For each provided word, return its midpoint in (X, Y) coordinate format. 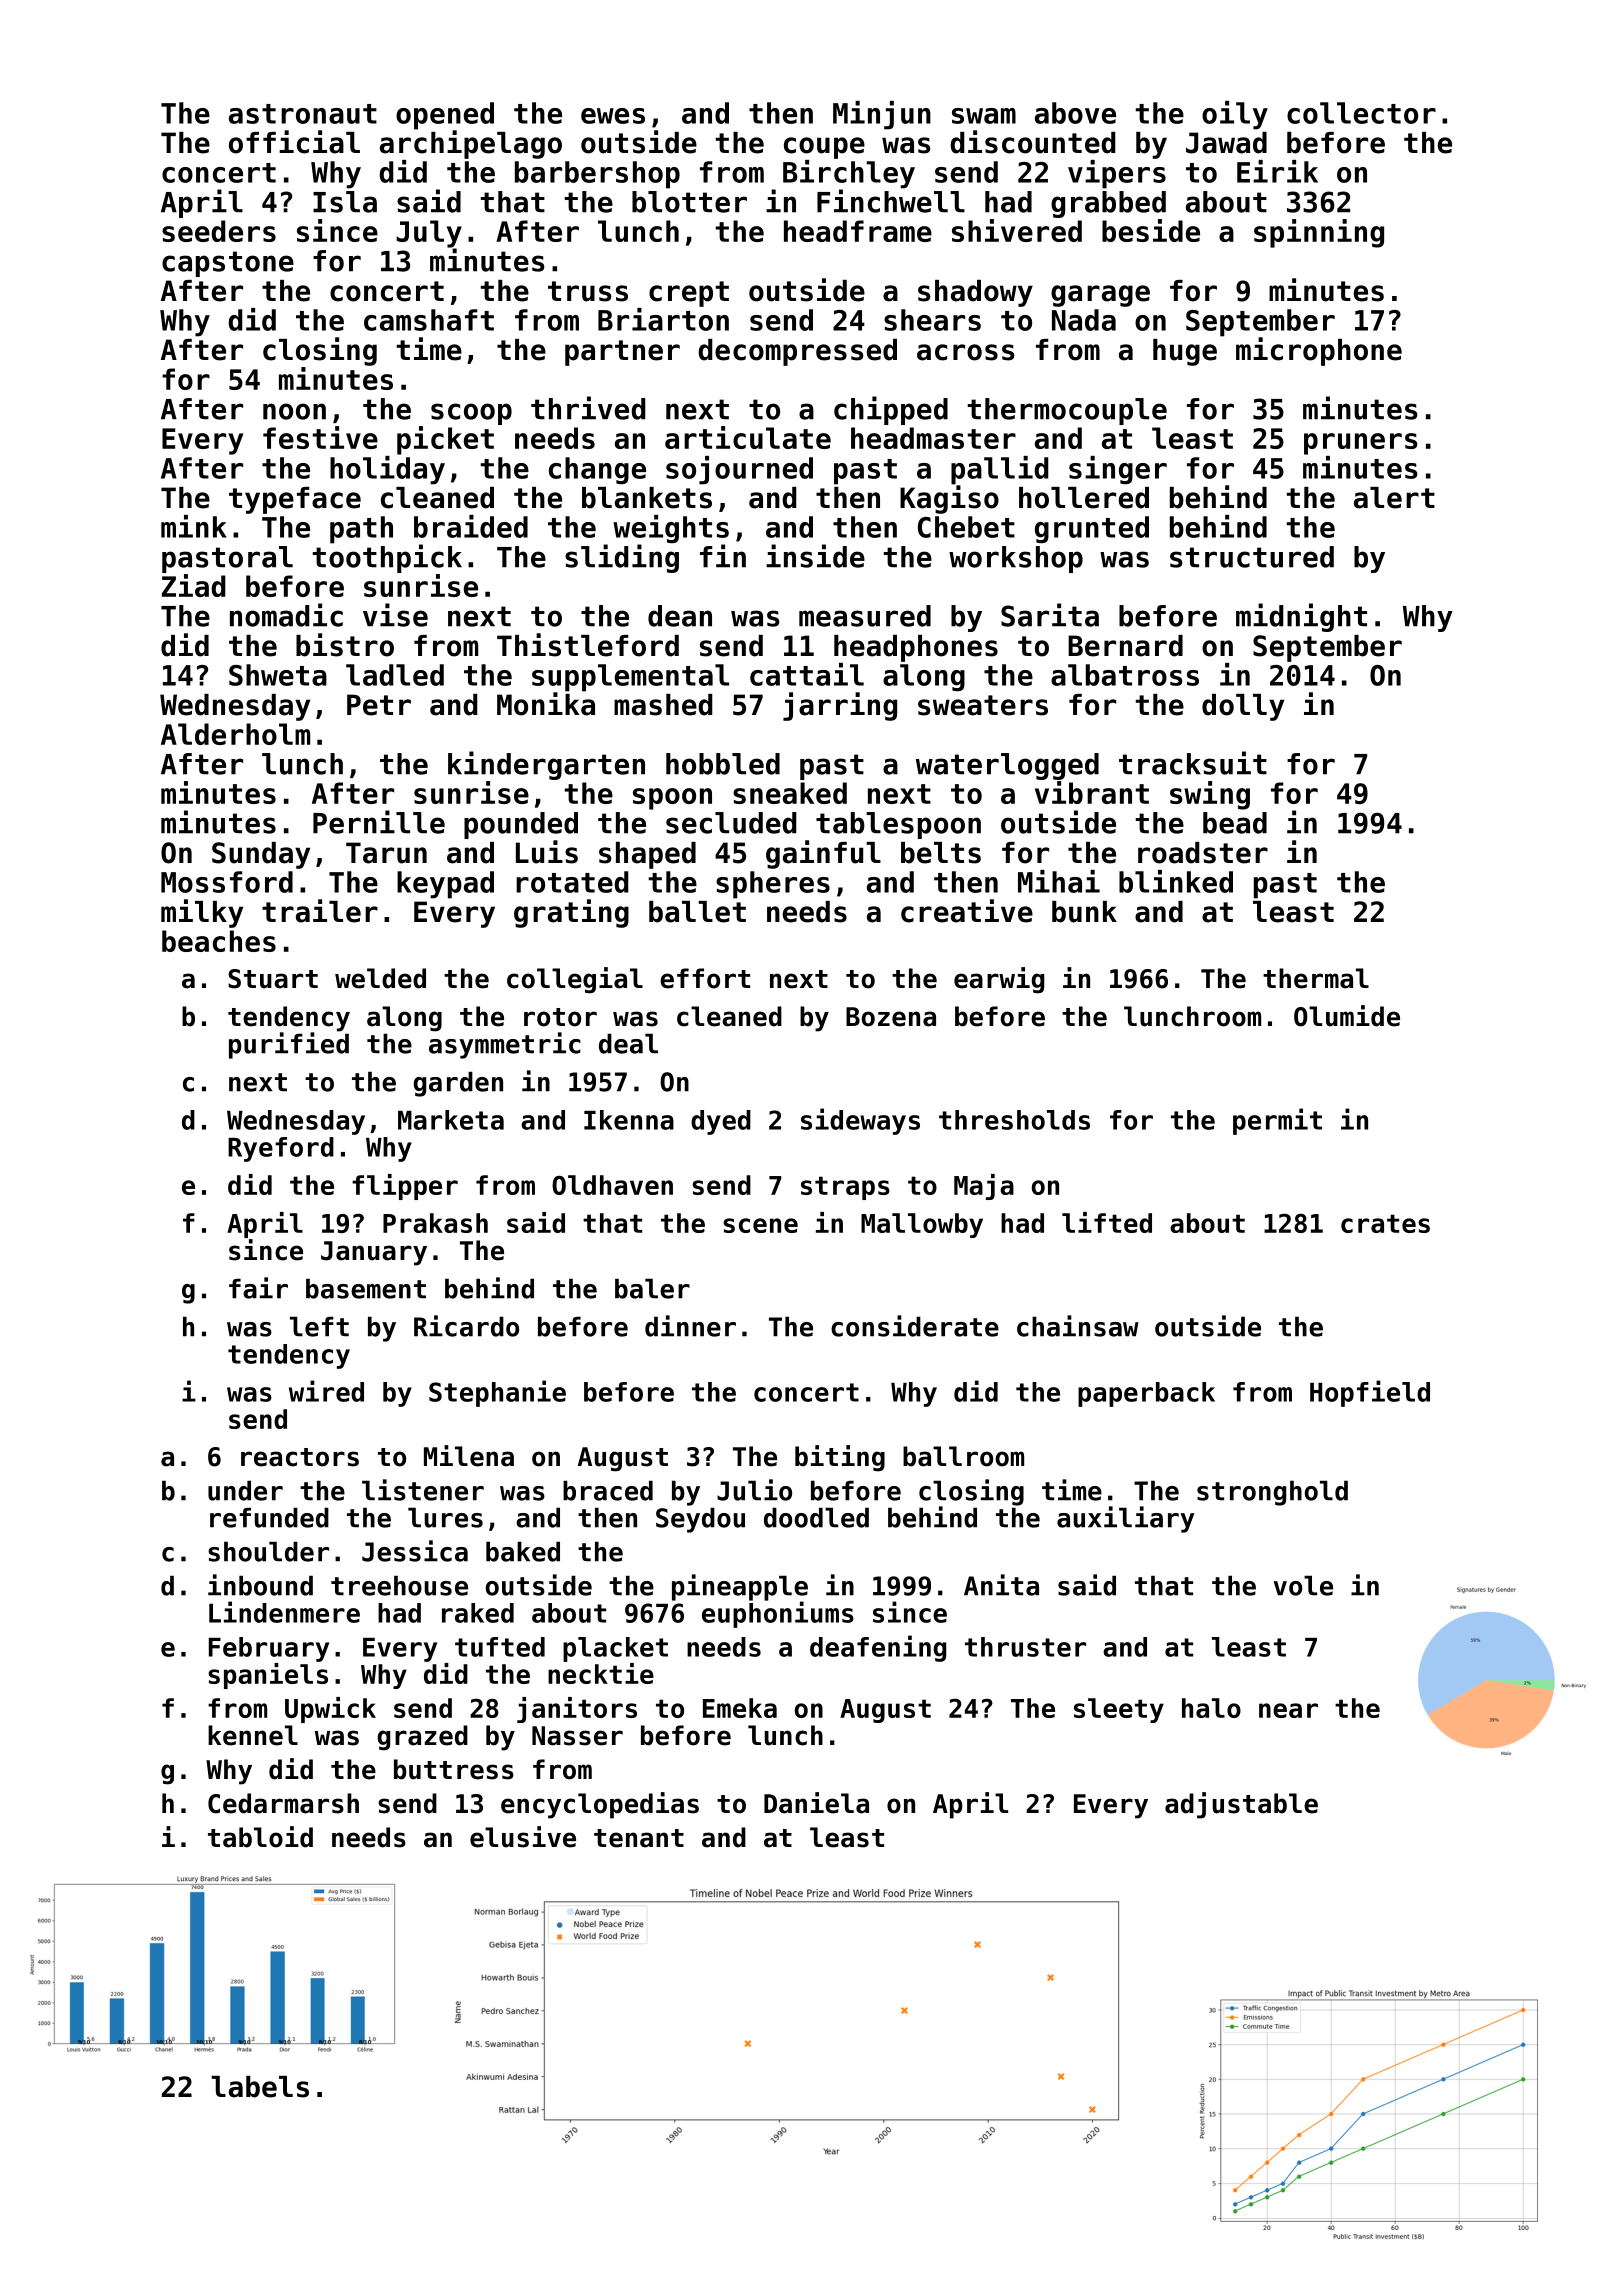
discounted (1033, 142)
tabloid (260, 1837)
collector (1361, 113)
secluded (731, 823)
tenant (639, 1838)
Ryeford (281, 1149)
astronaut (303, 114)
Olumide (1347, 1016)
